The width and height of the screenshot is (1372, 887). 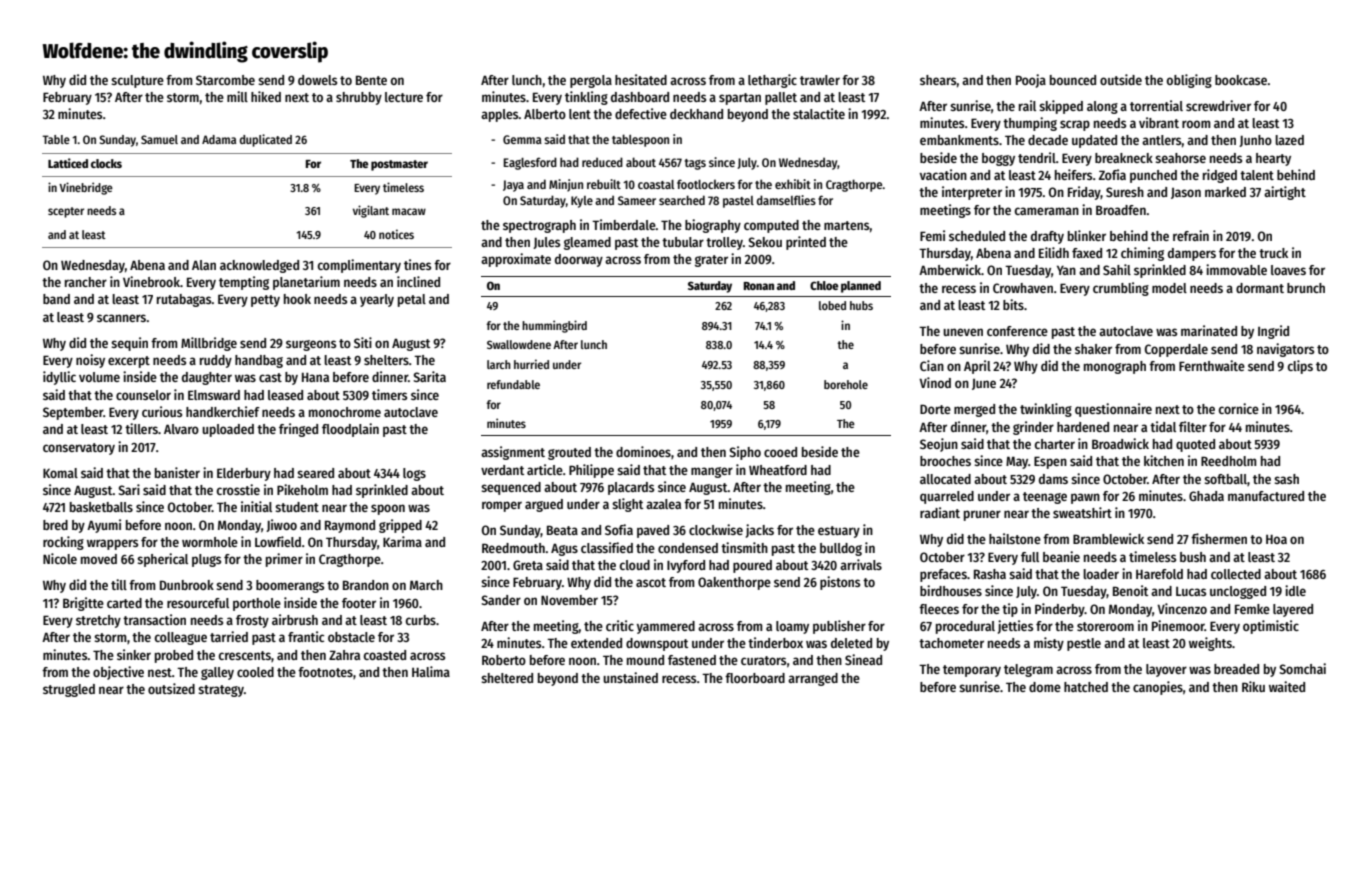 What do you see at coordinates (507, 678) in the screenshot?
I see `sheltered` at bounding box center [507, 678].
